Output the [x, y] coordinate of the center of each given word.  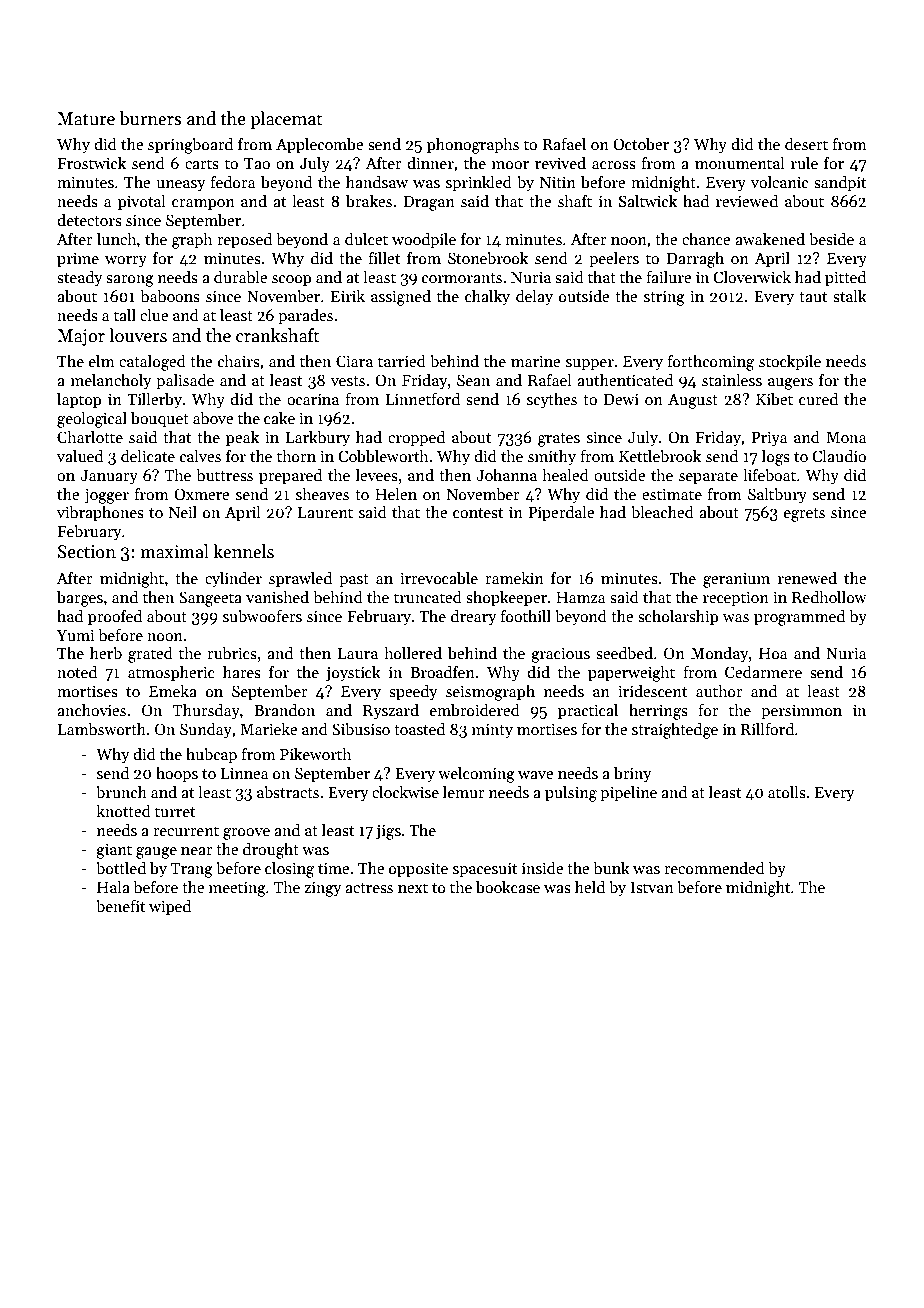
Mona [846, 437]
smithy [552, 458]
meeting [237, 889]
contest [478, 513]
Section [87, 552]
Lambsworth [102, 729]
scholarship [678, 618]
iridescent [652, 691]
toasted [419, 729]
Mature [86, 119]
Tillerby [154, 401]
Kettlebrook [660, 456]
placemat [286, 120]
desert [806, 144]
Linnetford [423, 399]
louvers [138, 335]
